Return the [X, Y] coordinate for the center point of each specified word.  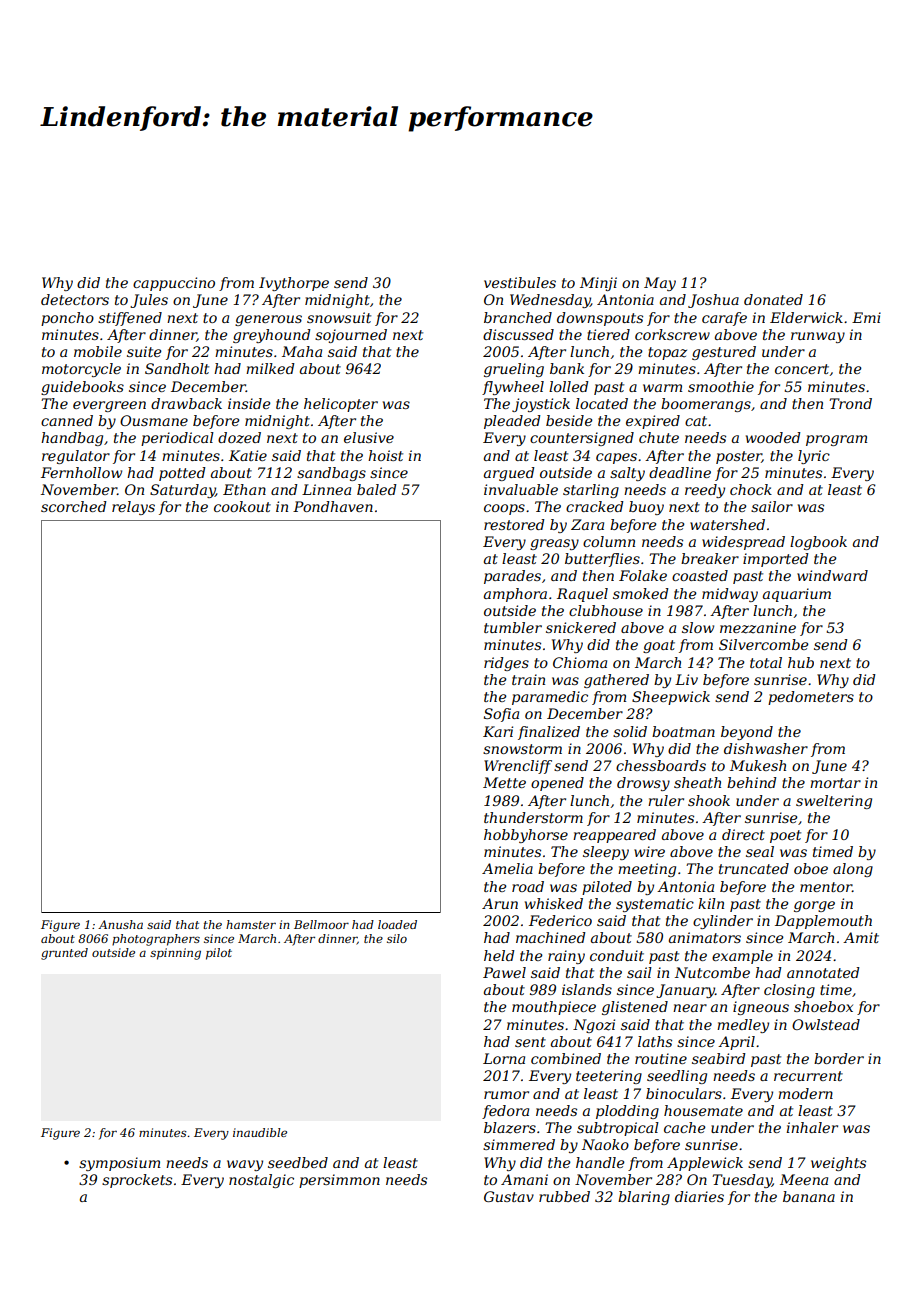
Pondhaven [333, 506]
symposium [119, 1164]
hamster [251, 924]
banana [809, 1196]
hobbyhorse [526, 836]
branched [518, 317]
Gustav [509, 1196]
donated [773, 299]
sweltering [834, 802]
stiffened [130, 319]
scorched [74, 506]
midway [730, 595]
